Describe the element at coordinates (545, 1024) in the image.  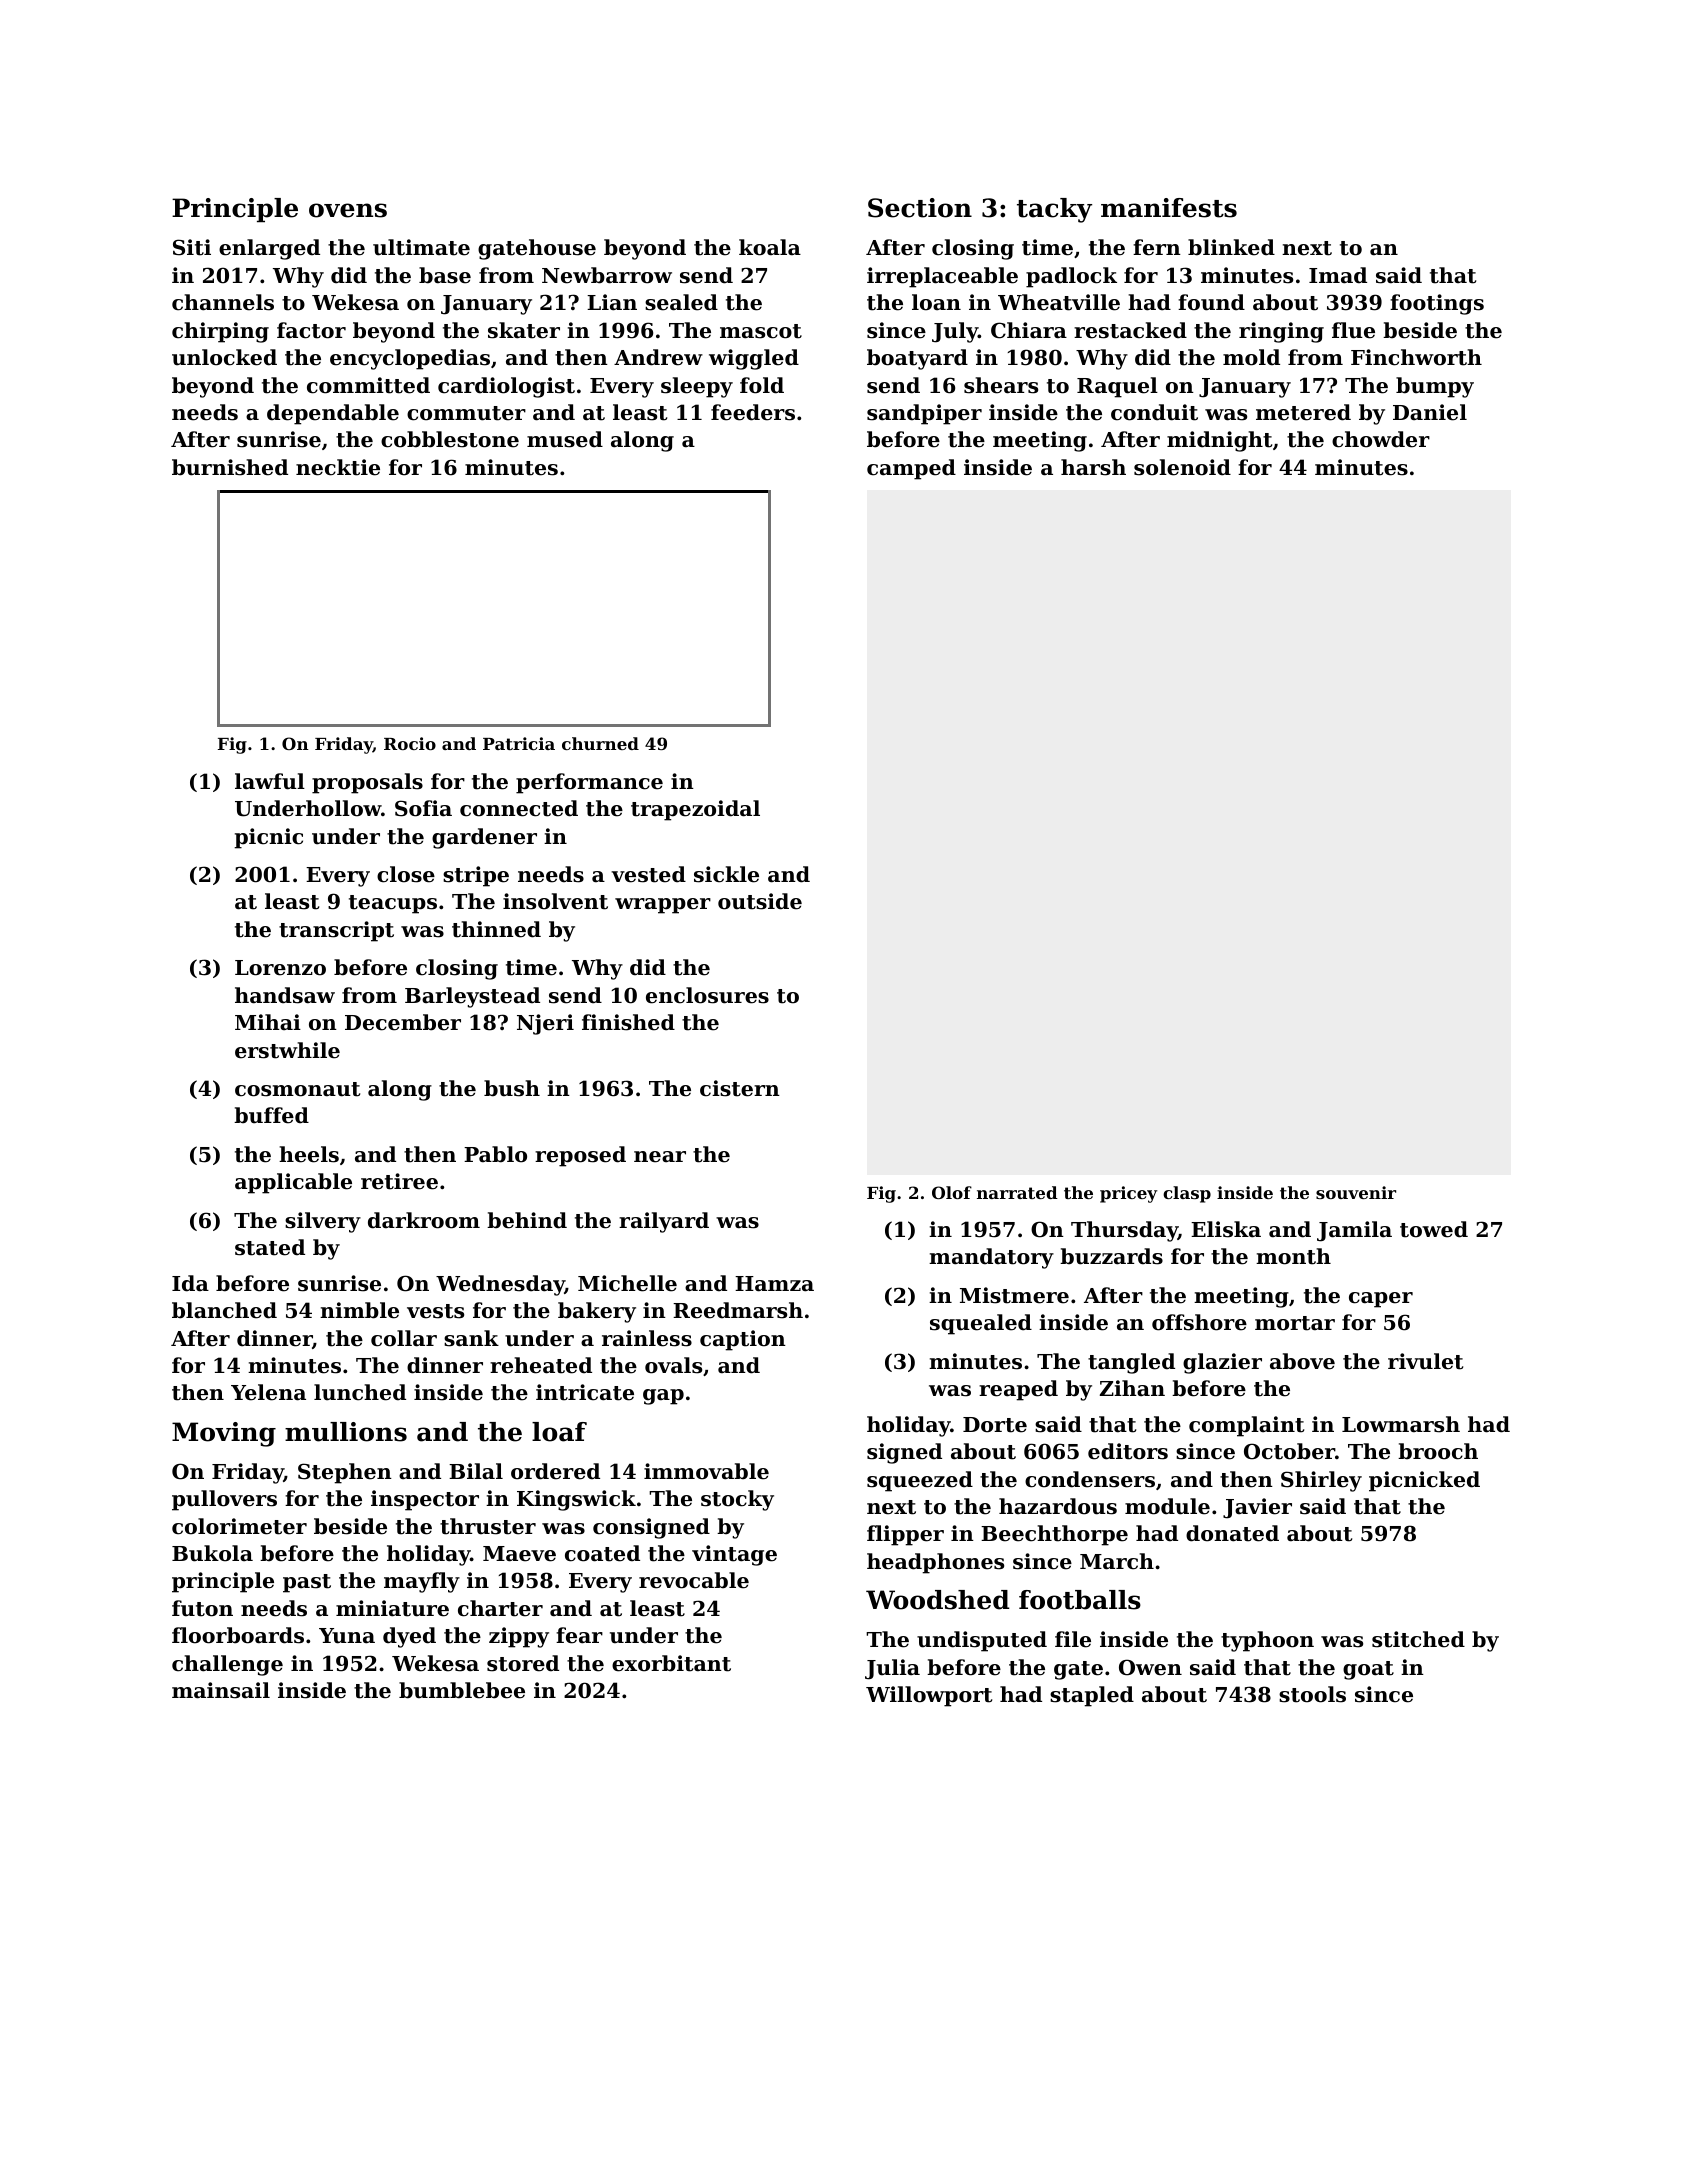
I see `Njeri` at that location.
